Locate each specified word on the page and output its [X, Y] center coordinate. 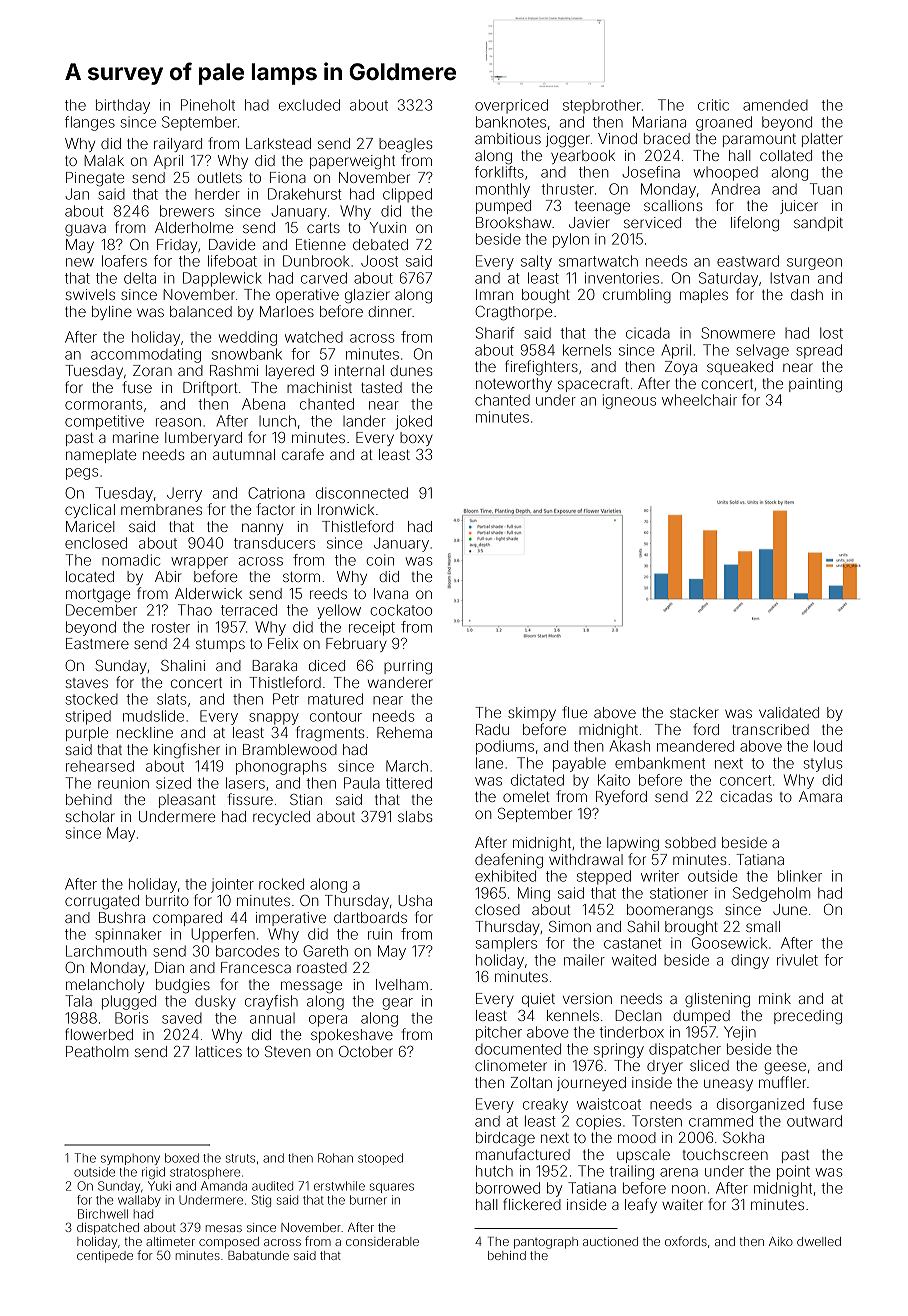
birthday [123, 106]
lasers [245, 783]
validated [789, 712]
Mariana [659, 122]
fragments [330, 734]
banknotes [511, 122]
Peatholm [97, 1051]
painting [815, 385]
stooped [380, 1159]
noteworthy [514, 385]
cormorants [104, 404]
